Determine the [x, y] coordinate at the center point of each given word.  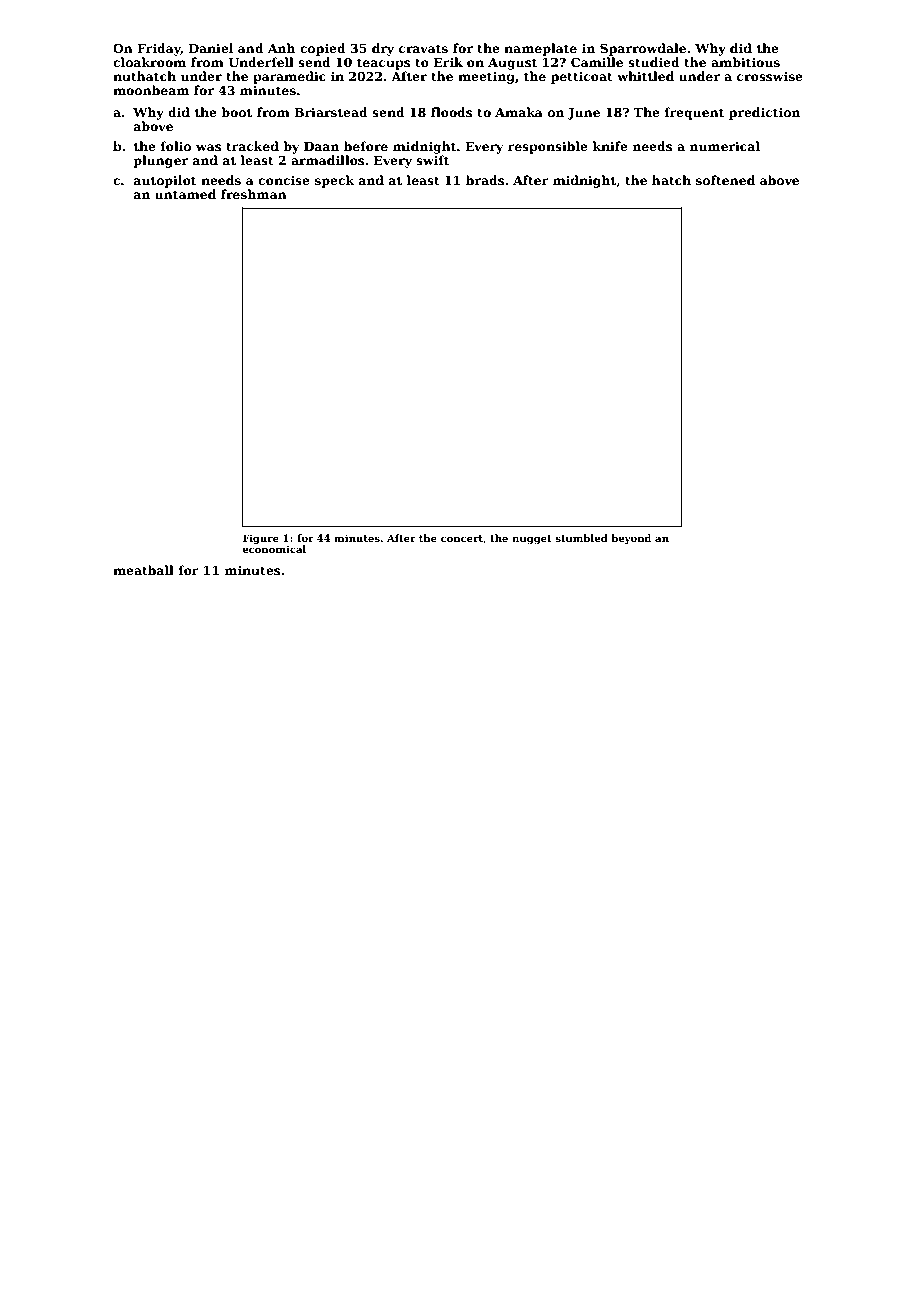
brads [485, 180]
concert [462, 538]
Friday [159, 49]
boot [236, 112]
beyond [631, 539]
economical [274, 549]
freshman [254, 194]
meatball [143, 570]
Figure [261, 539]
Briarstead [331, 112]
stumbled [581, 538]
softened [725, 180]
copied [323, 49]
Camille [597, 62]
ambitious [745, 62]
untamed [185, 194]
